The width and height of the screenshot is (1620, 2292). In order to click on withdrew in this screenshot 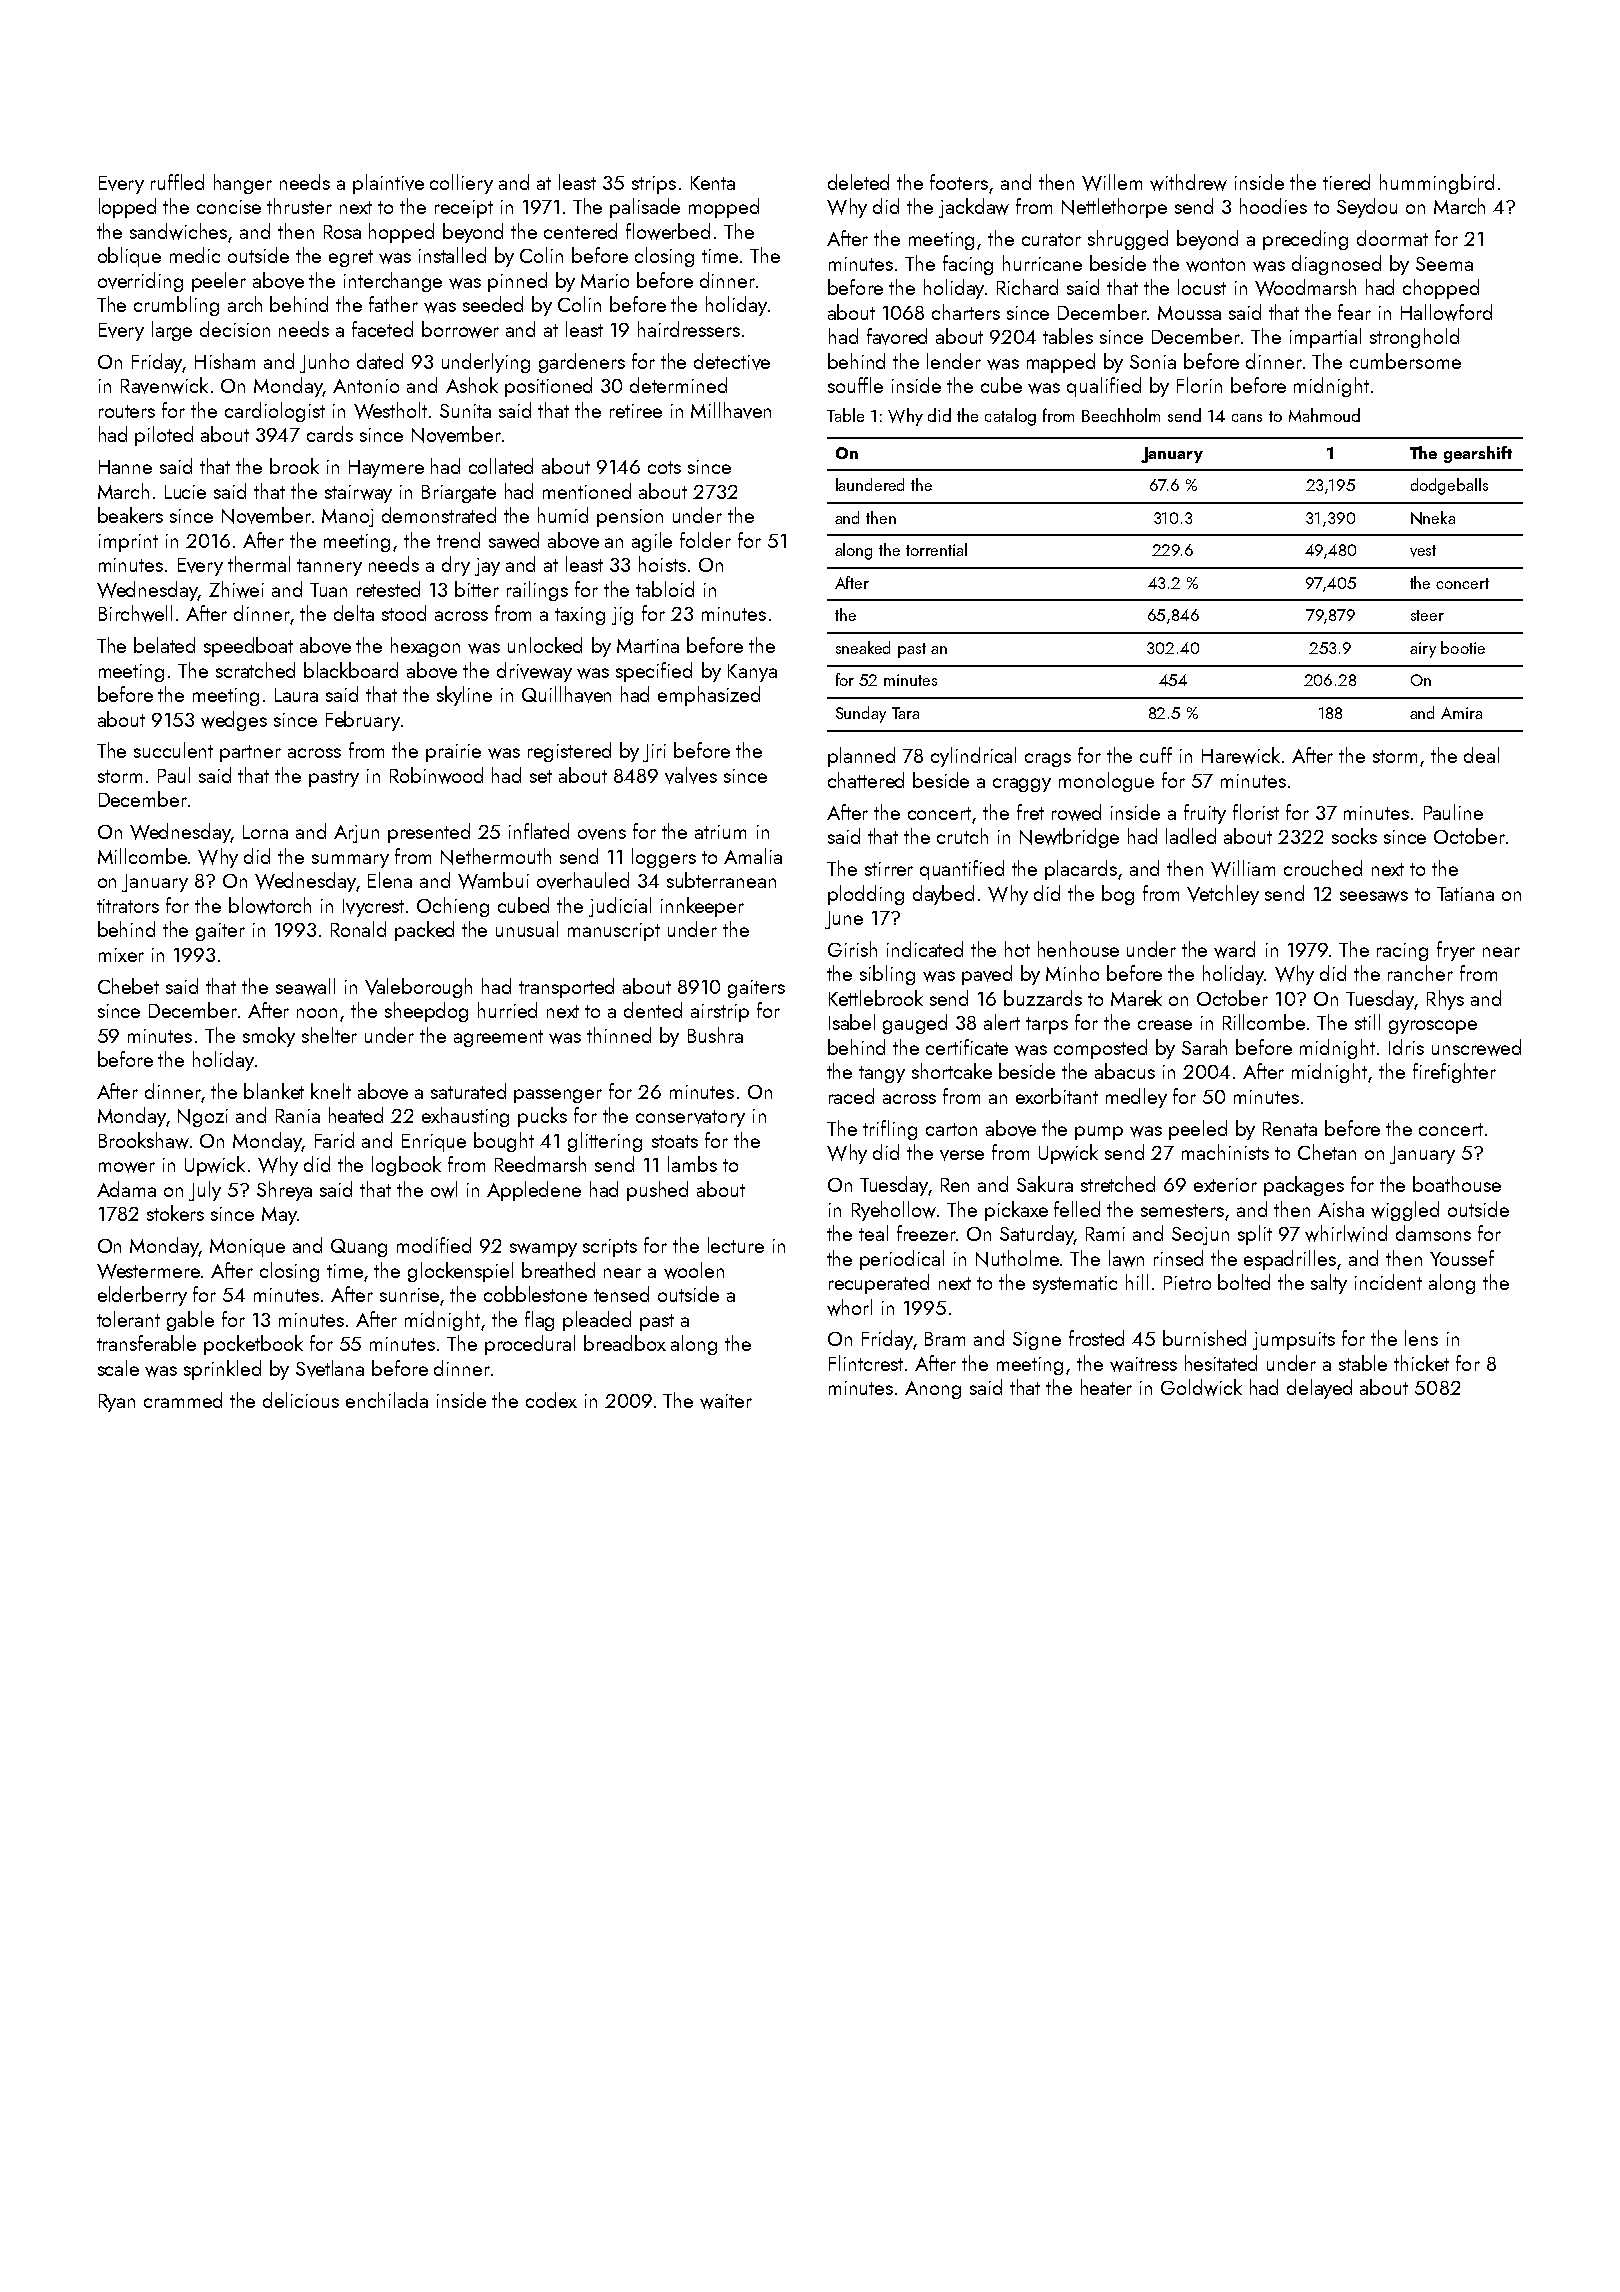, I will do `click(1188, 182)`.
